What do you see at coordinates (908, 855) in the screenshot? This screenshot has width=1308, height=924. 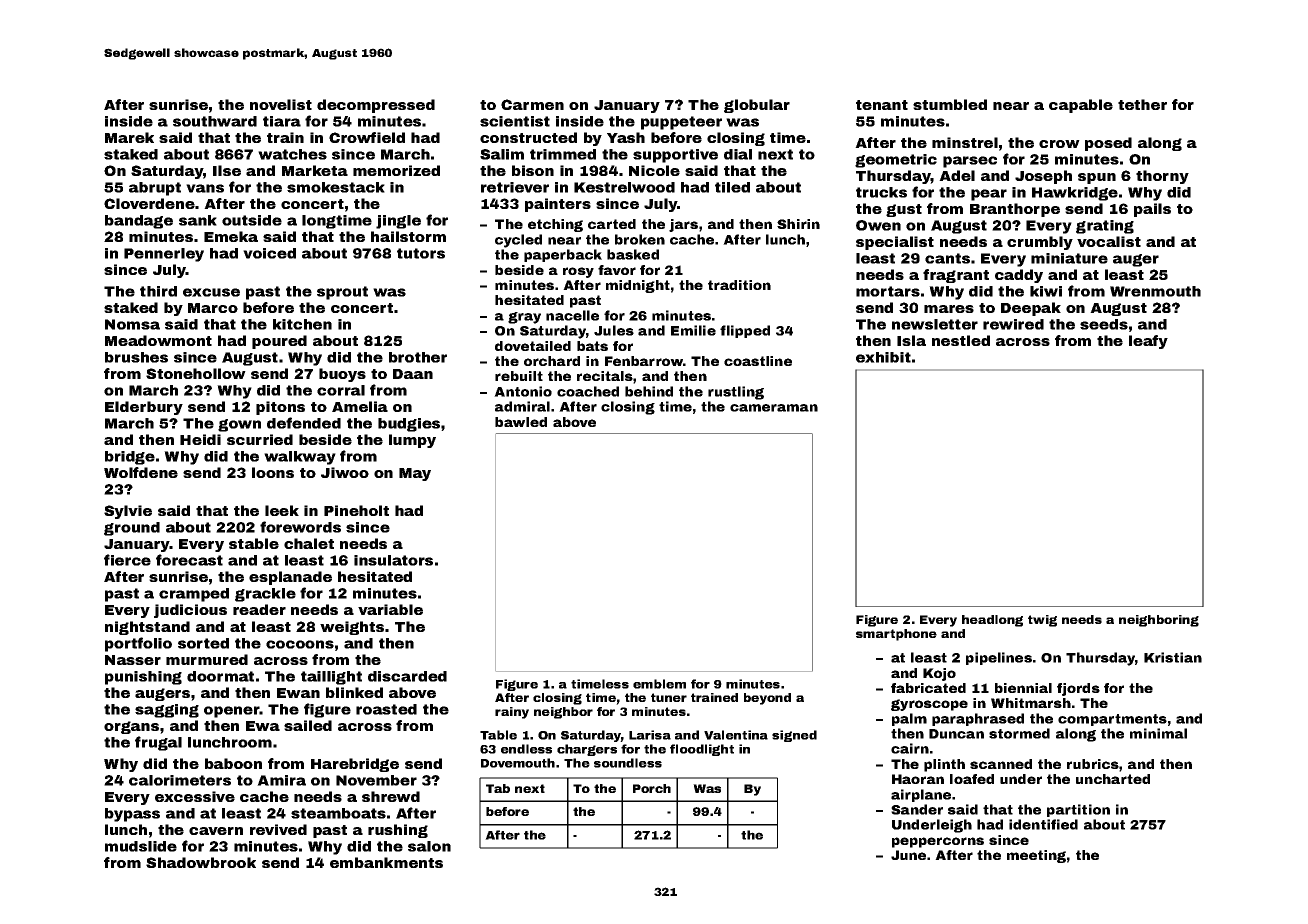 I see `June` at bounding box center [908, 855].
